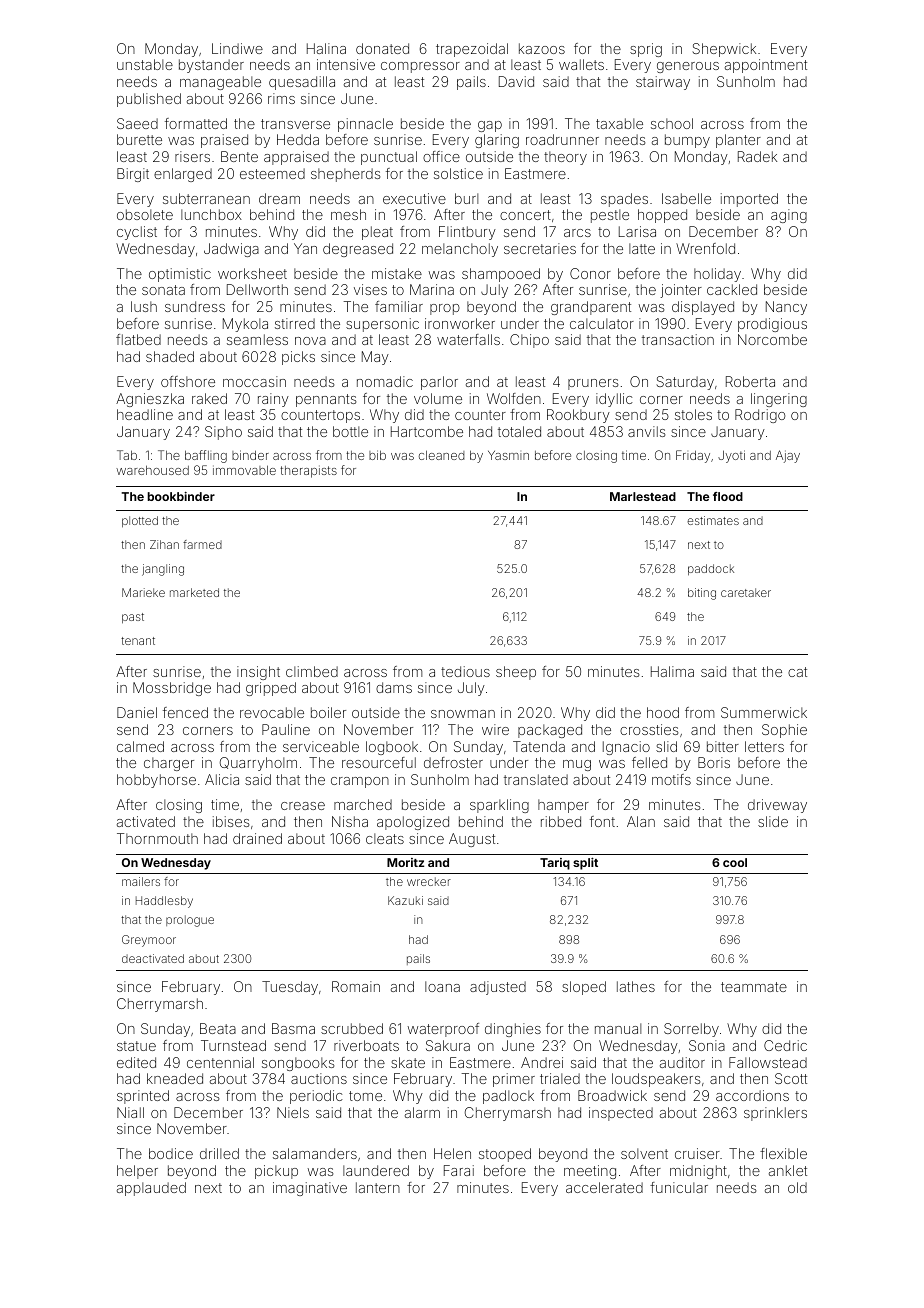  I want to click on cleaned, so click(442, 455).
